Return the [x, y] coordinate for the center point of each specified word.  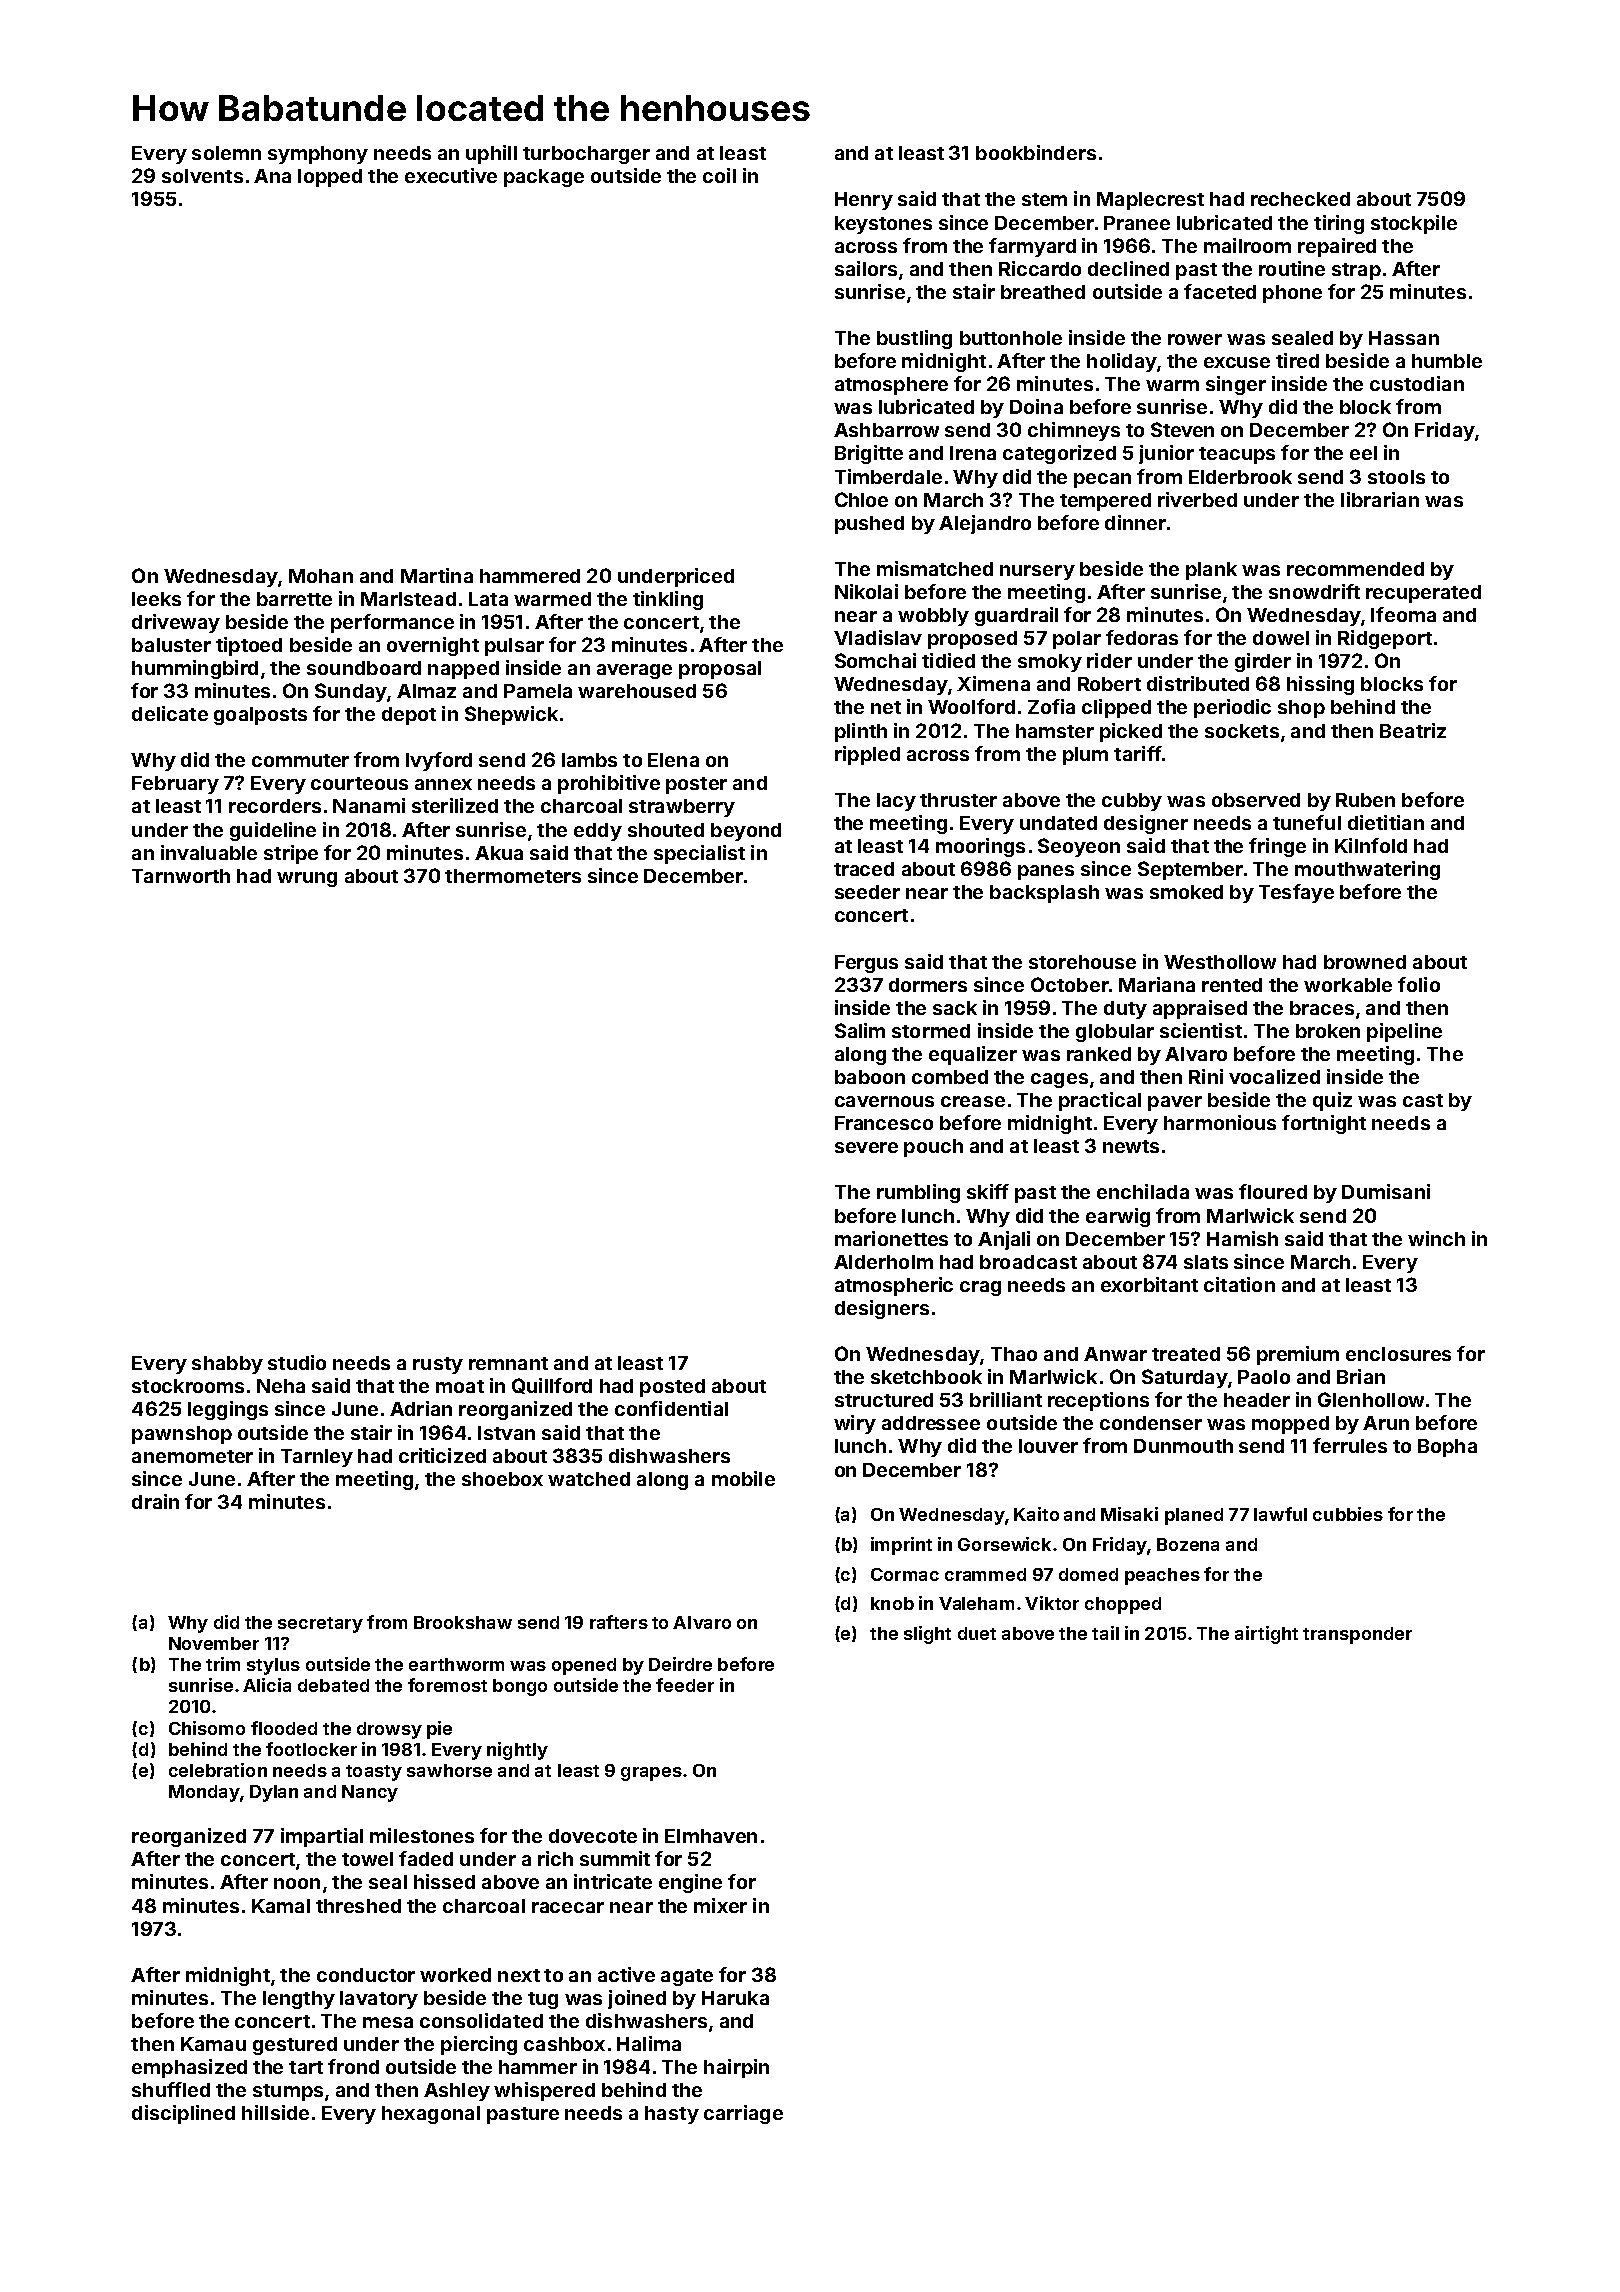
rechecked [1300, 199]
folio [1419, 984]
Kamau [213, 2044]
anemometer [192, 1456]
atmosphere [891, 386]
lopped [330, 178]
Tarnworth [181, 876]
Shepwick [511, 715]
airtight [1266, 1635]
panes [1046, 872]
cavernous [884, 1101]
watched [589, 1479]
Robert [1109, 684]
